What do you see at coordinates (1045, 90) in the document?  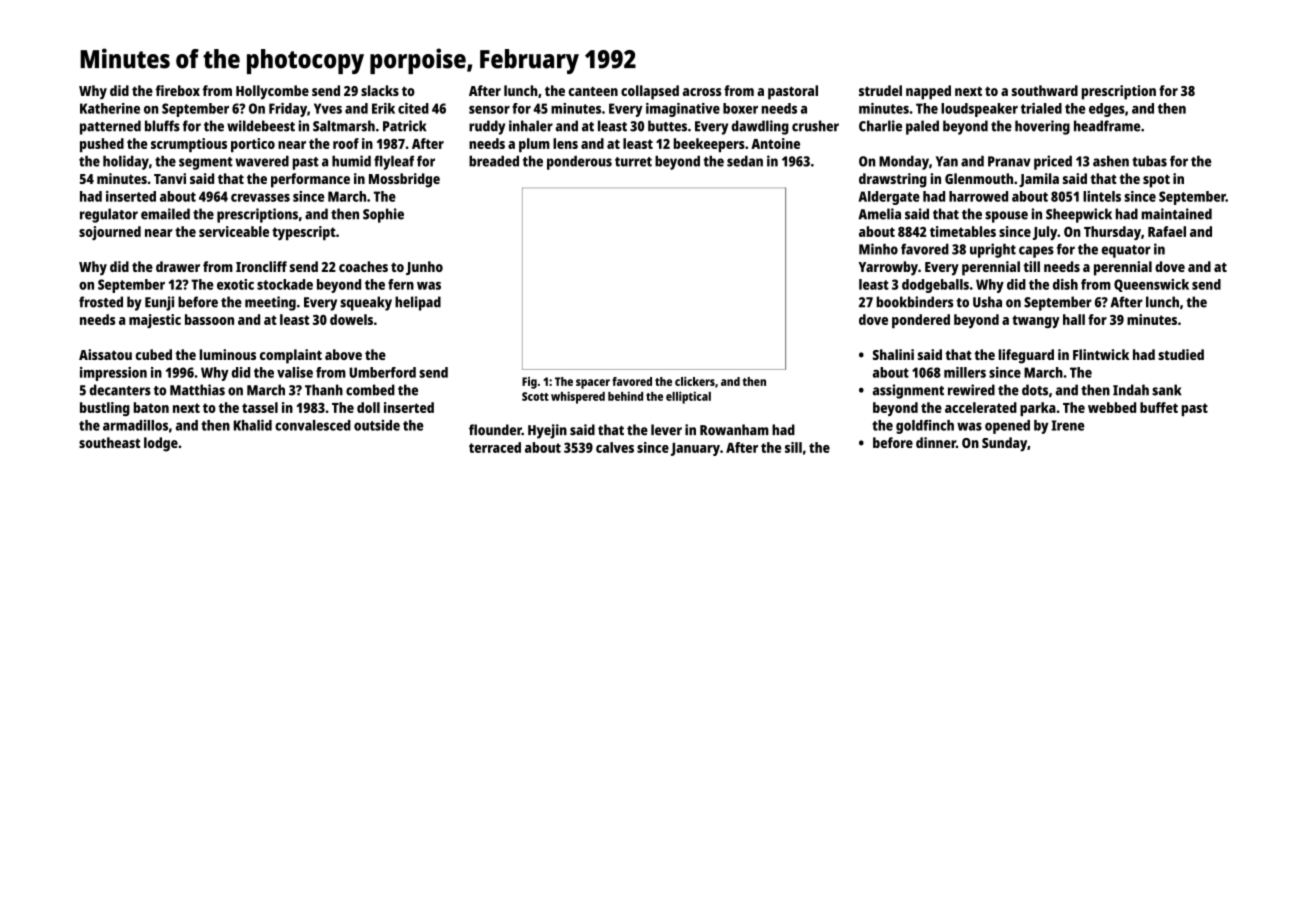 I see `southward` at bounding box center [1045, 90].
